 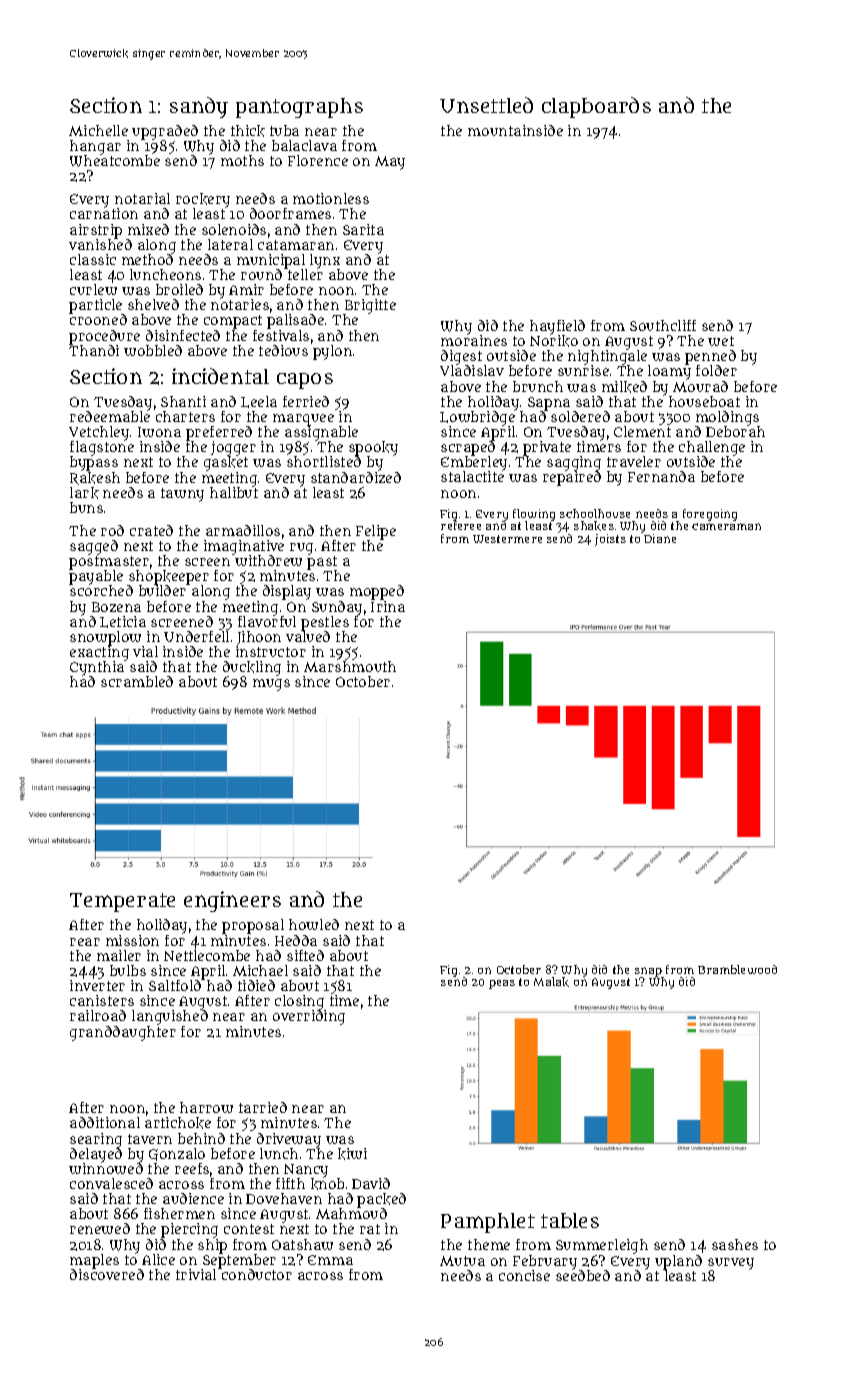 What do you see at coordinates (330, 1260) in the screenshot?
I see `Emma` at bounding box center [330, 1260].
